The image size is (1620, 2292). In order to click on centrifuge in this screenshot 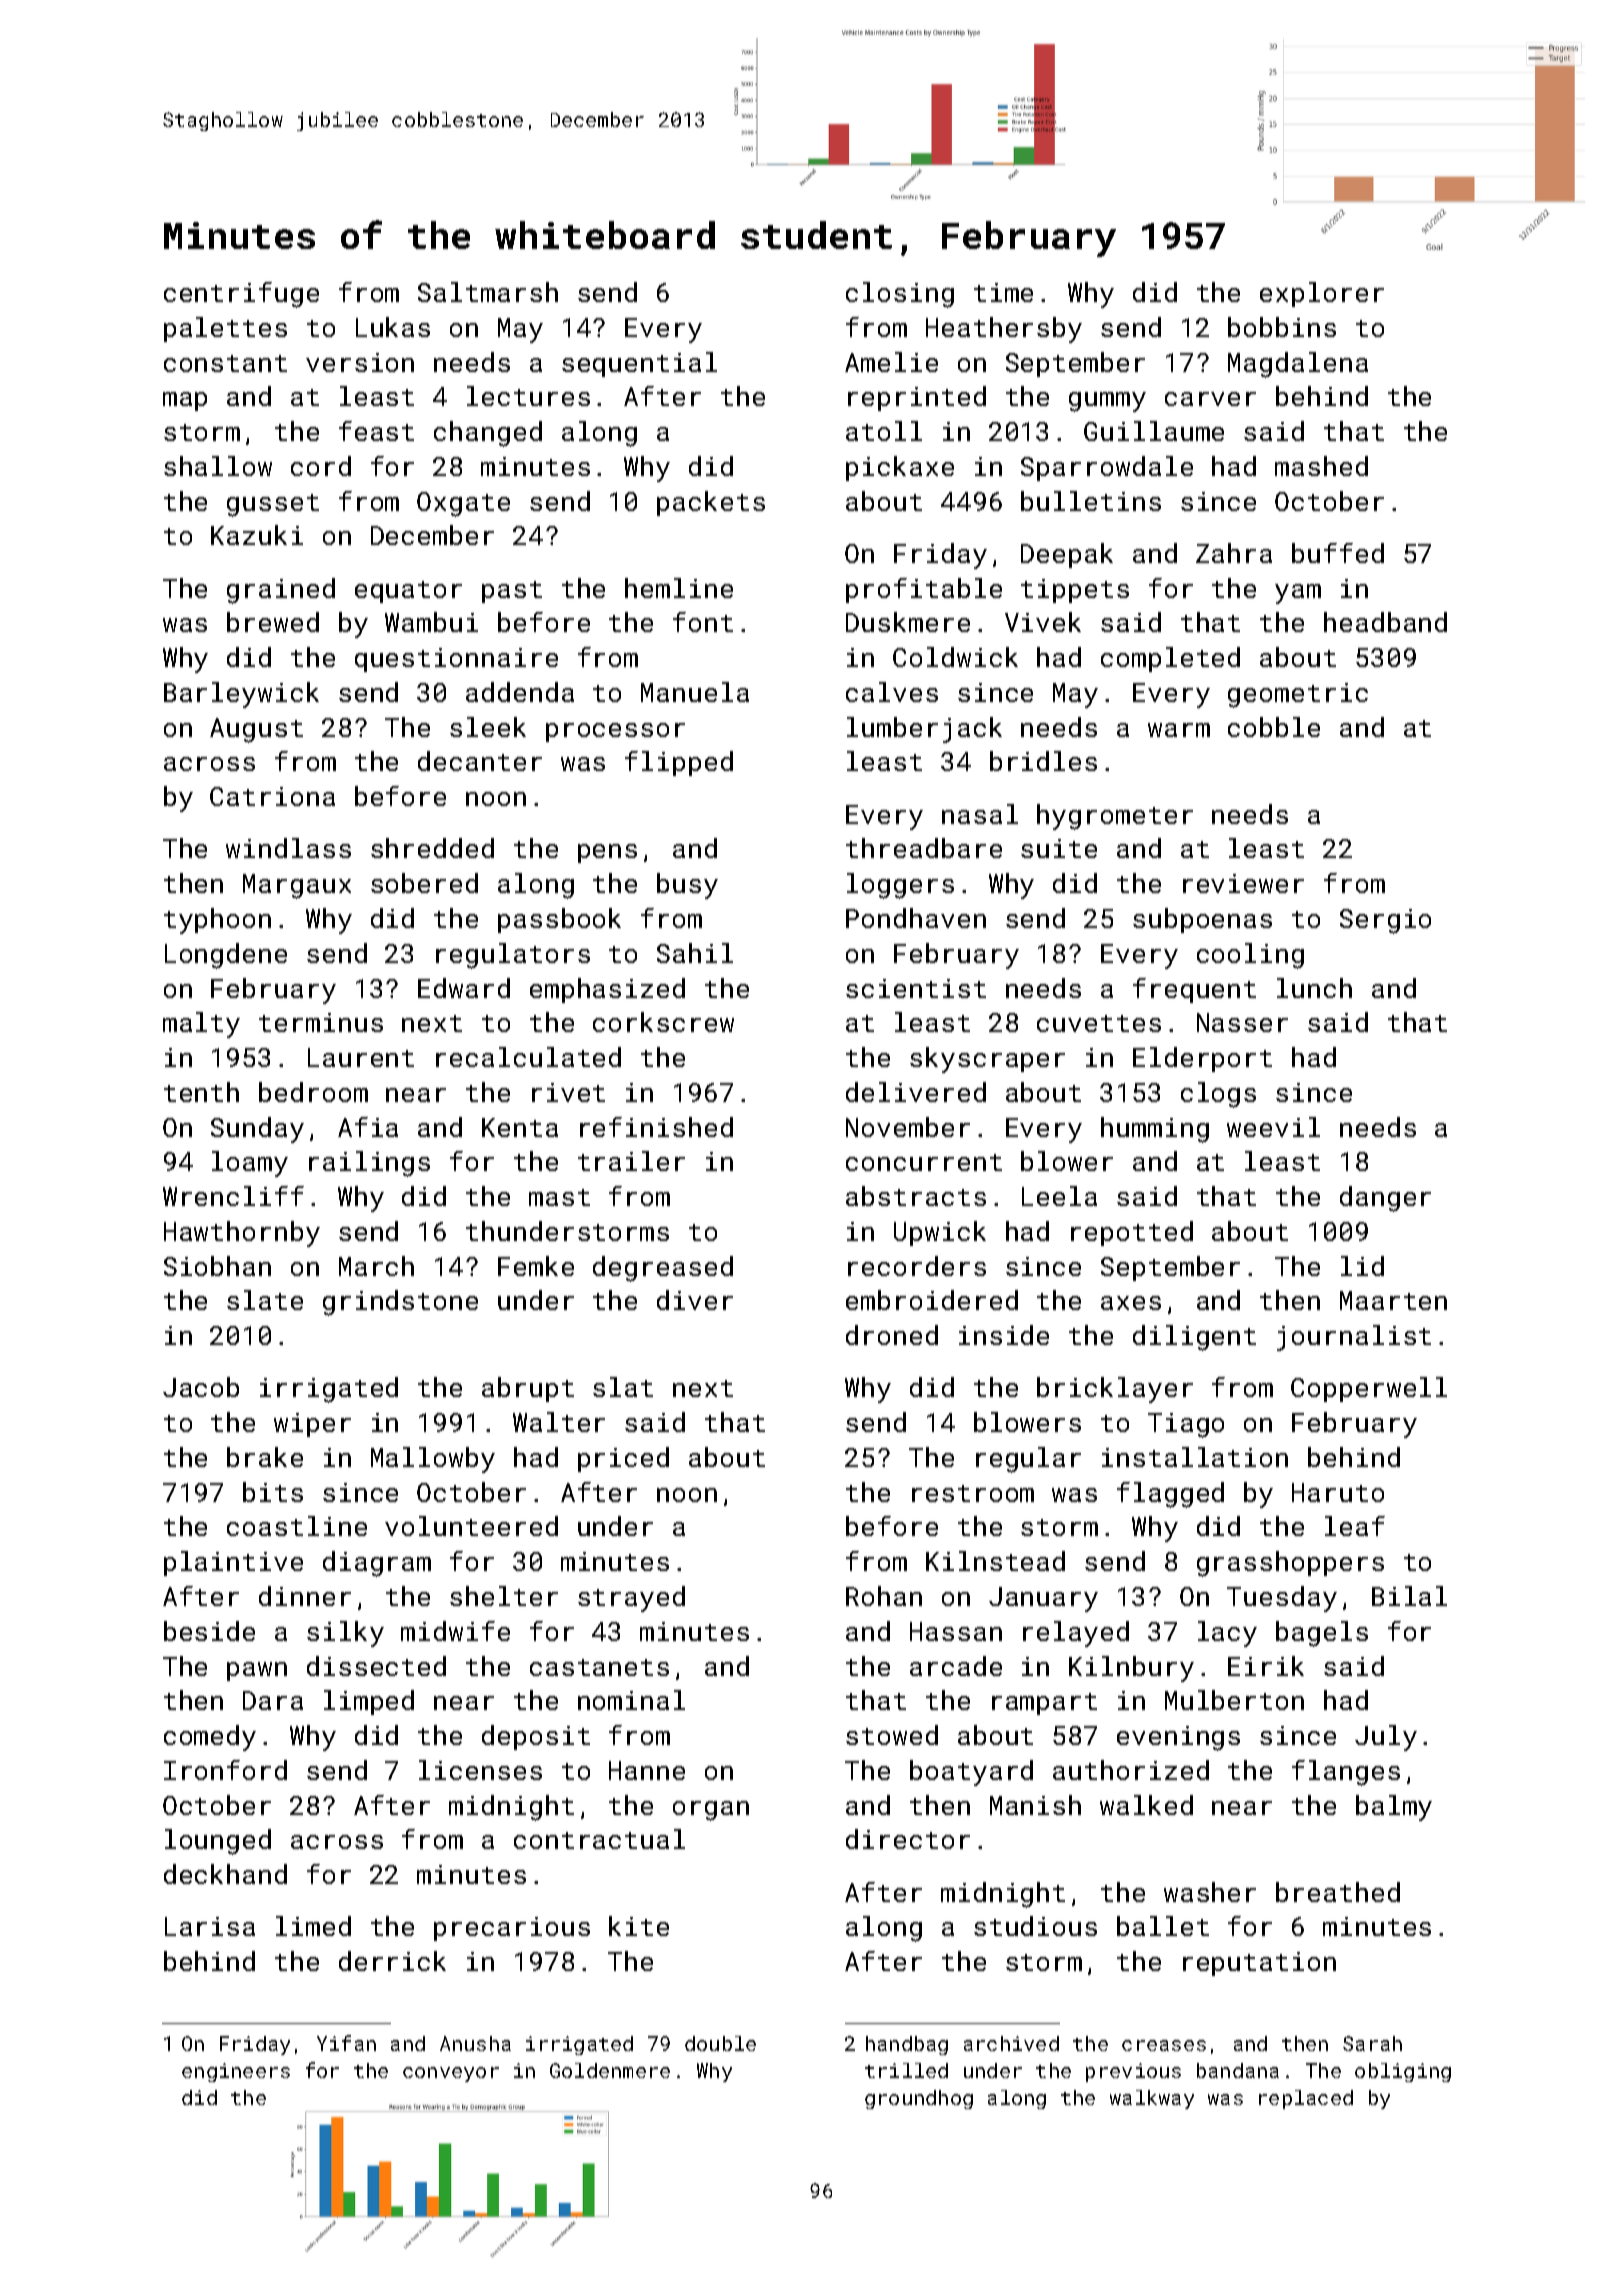, I will do `click(241, 295)`.
